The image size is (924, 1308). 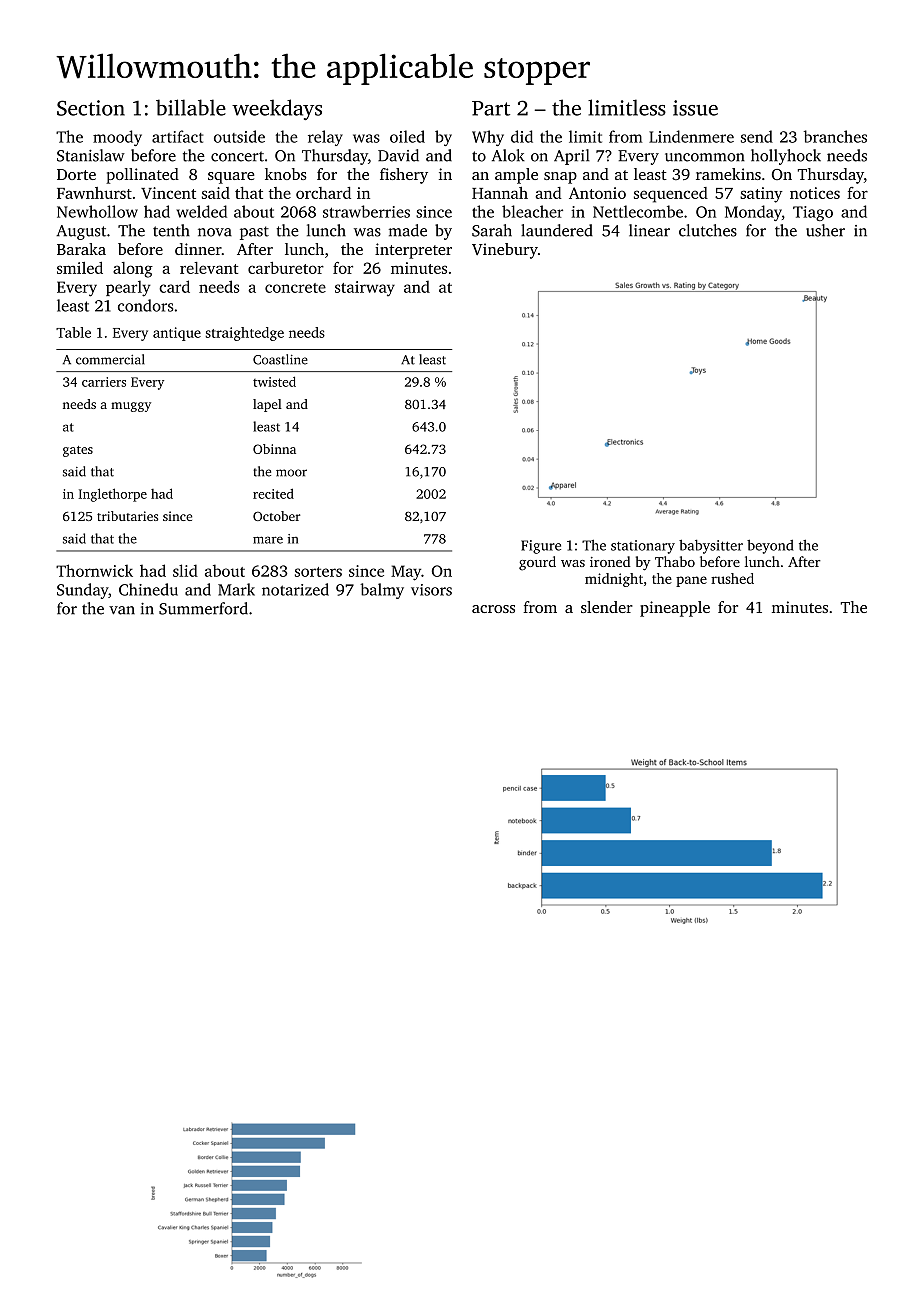 I want to click on interpreter, so click(x=413, y=251).
